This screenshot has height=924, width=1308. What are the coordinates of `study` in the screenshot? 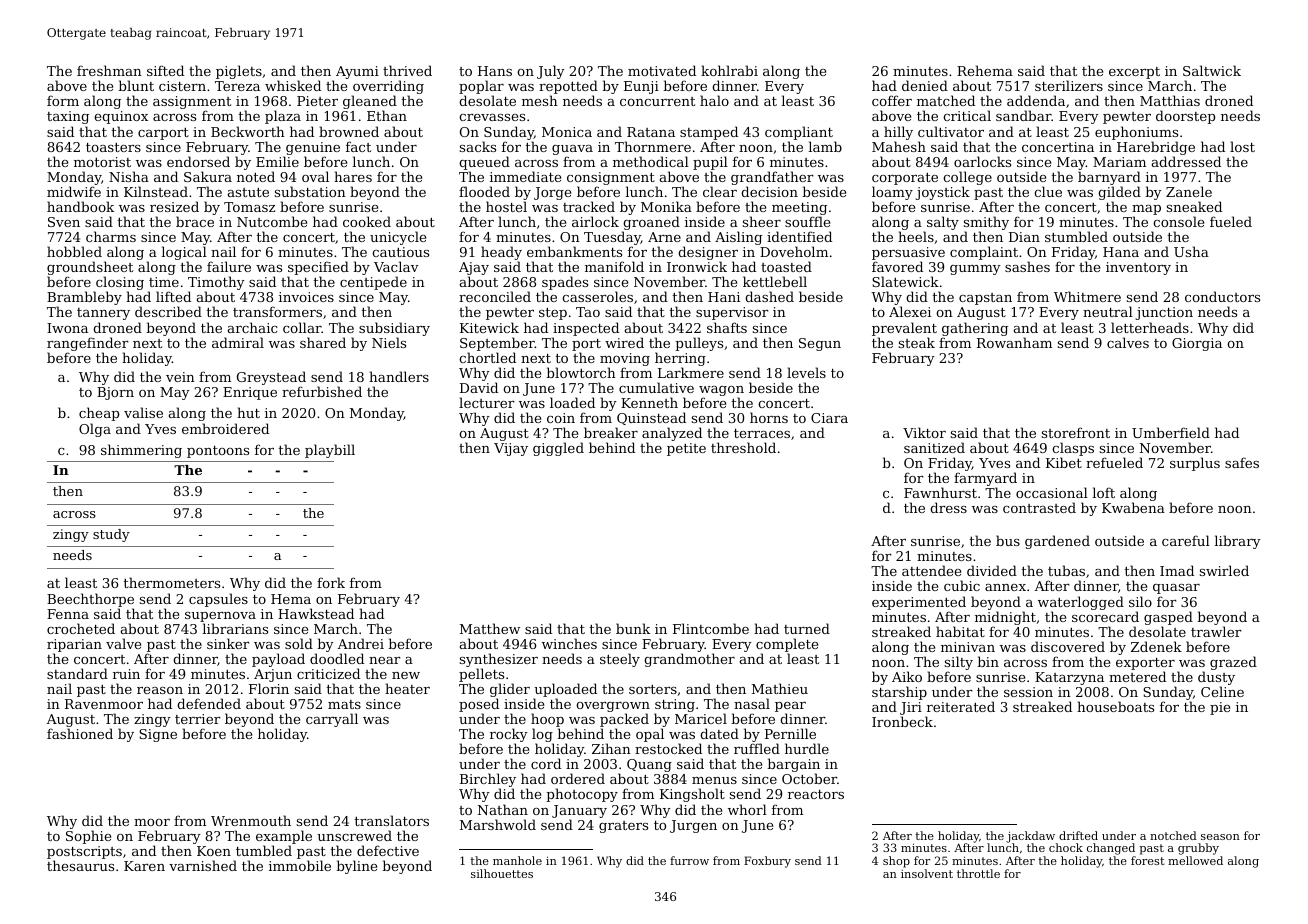 It's located at (111, 535).
